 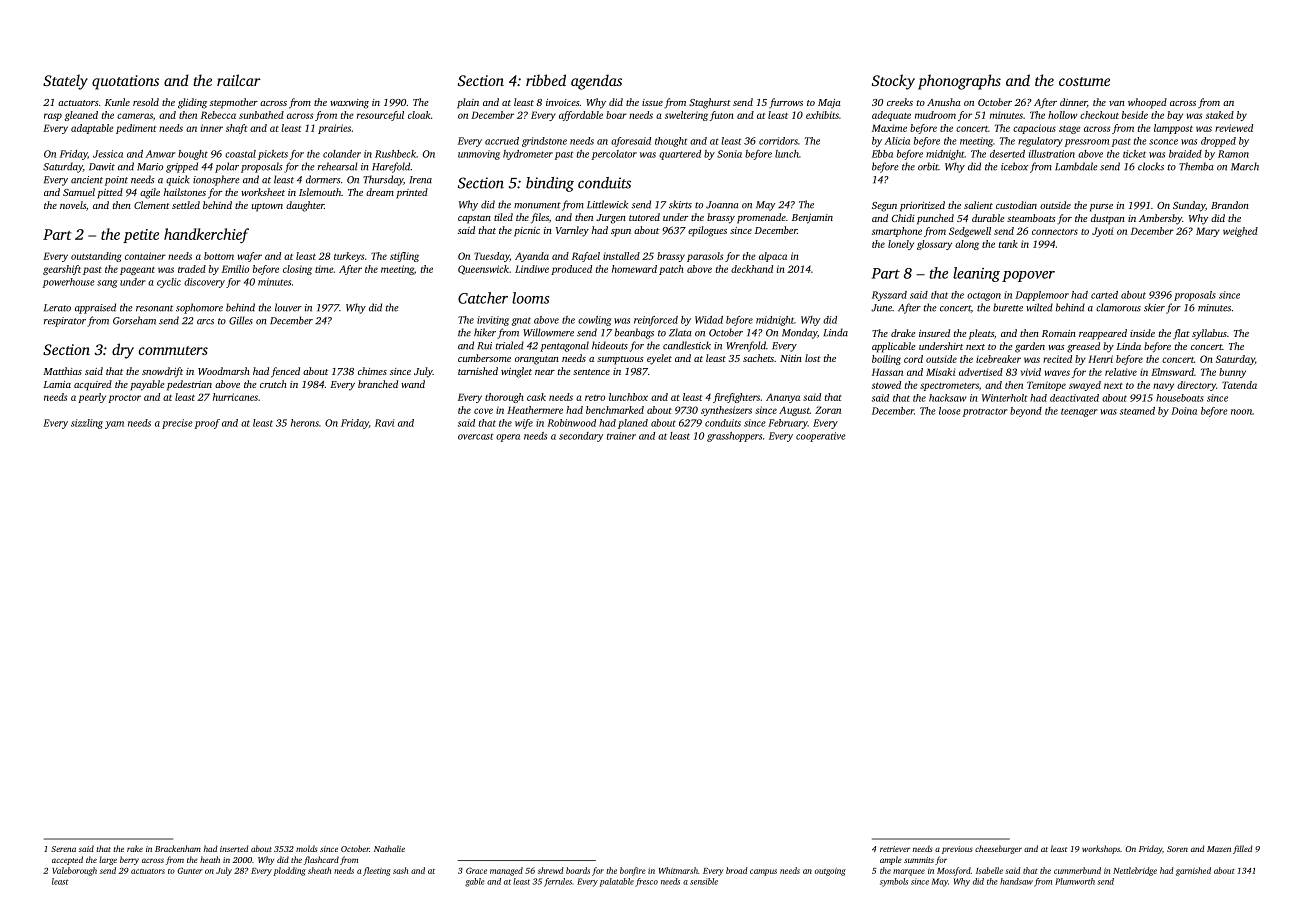 I want to click on grasshoppers, so click(x=734, y=437).
